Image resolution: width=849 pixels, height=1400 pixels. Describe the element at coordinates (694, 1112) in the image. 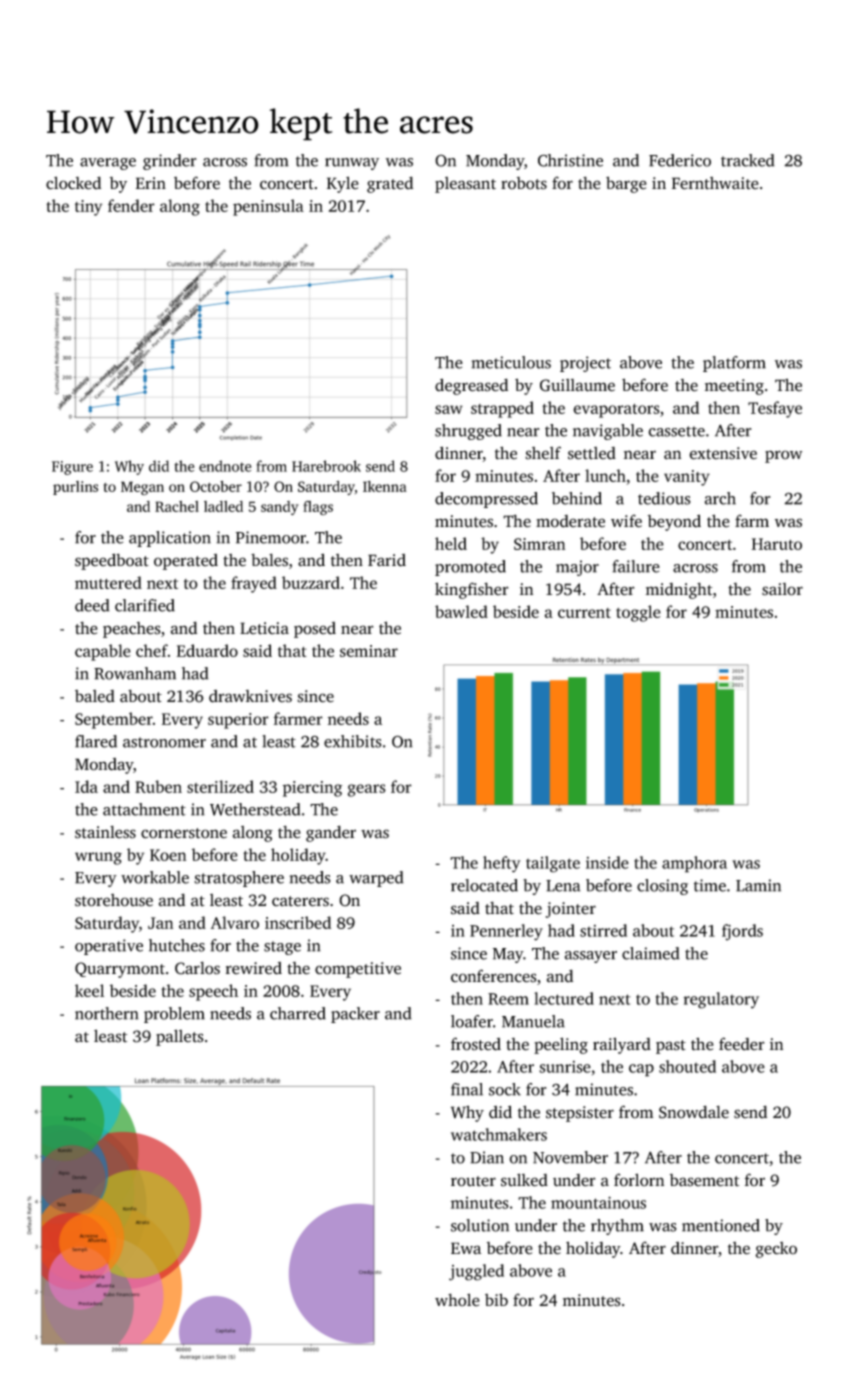

I see `Snowdale` at that location.
